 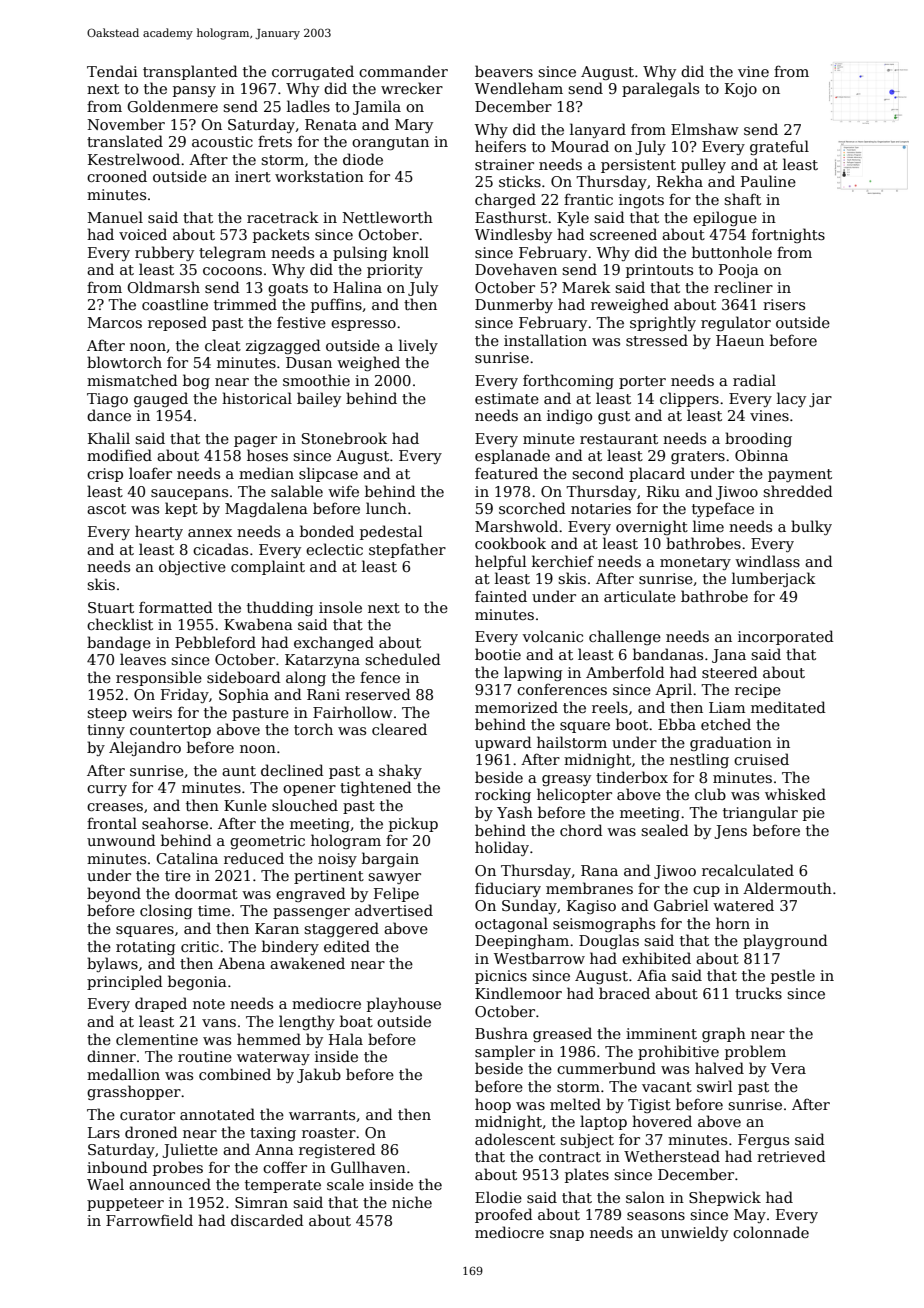 I want to click on thudding, so click(x=280, y=608).
